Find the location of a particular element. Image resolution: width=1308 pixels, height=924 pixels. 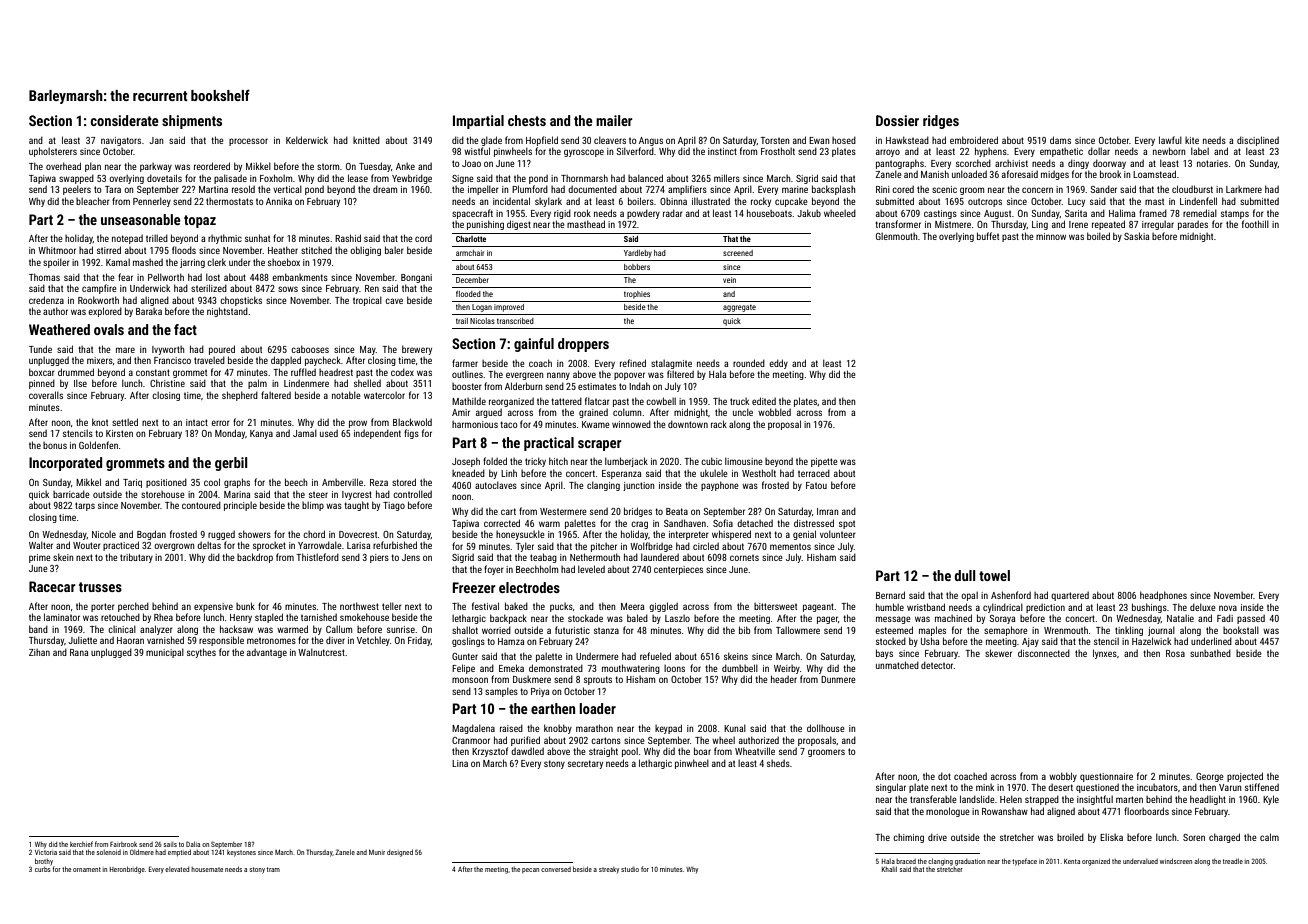

dull is located at coordinates (965, 575).
